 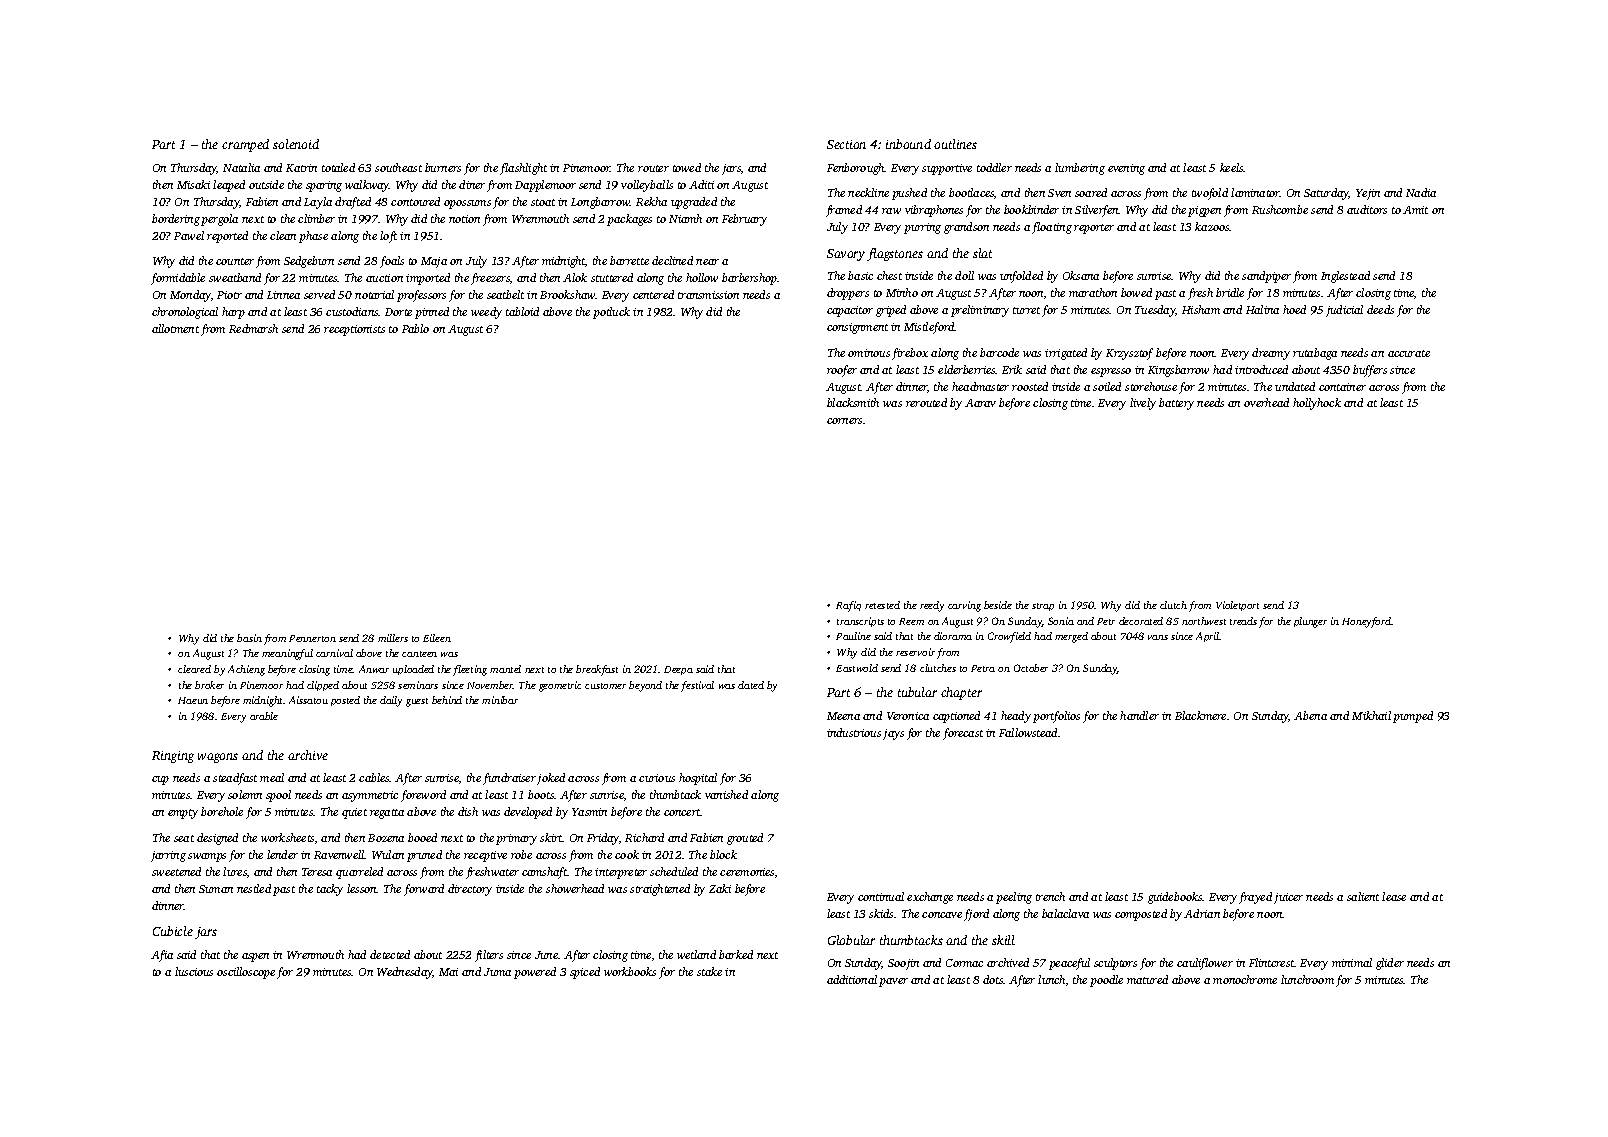 I want to click on filters, so click(x=489, y=956).
